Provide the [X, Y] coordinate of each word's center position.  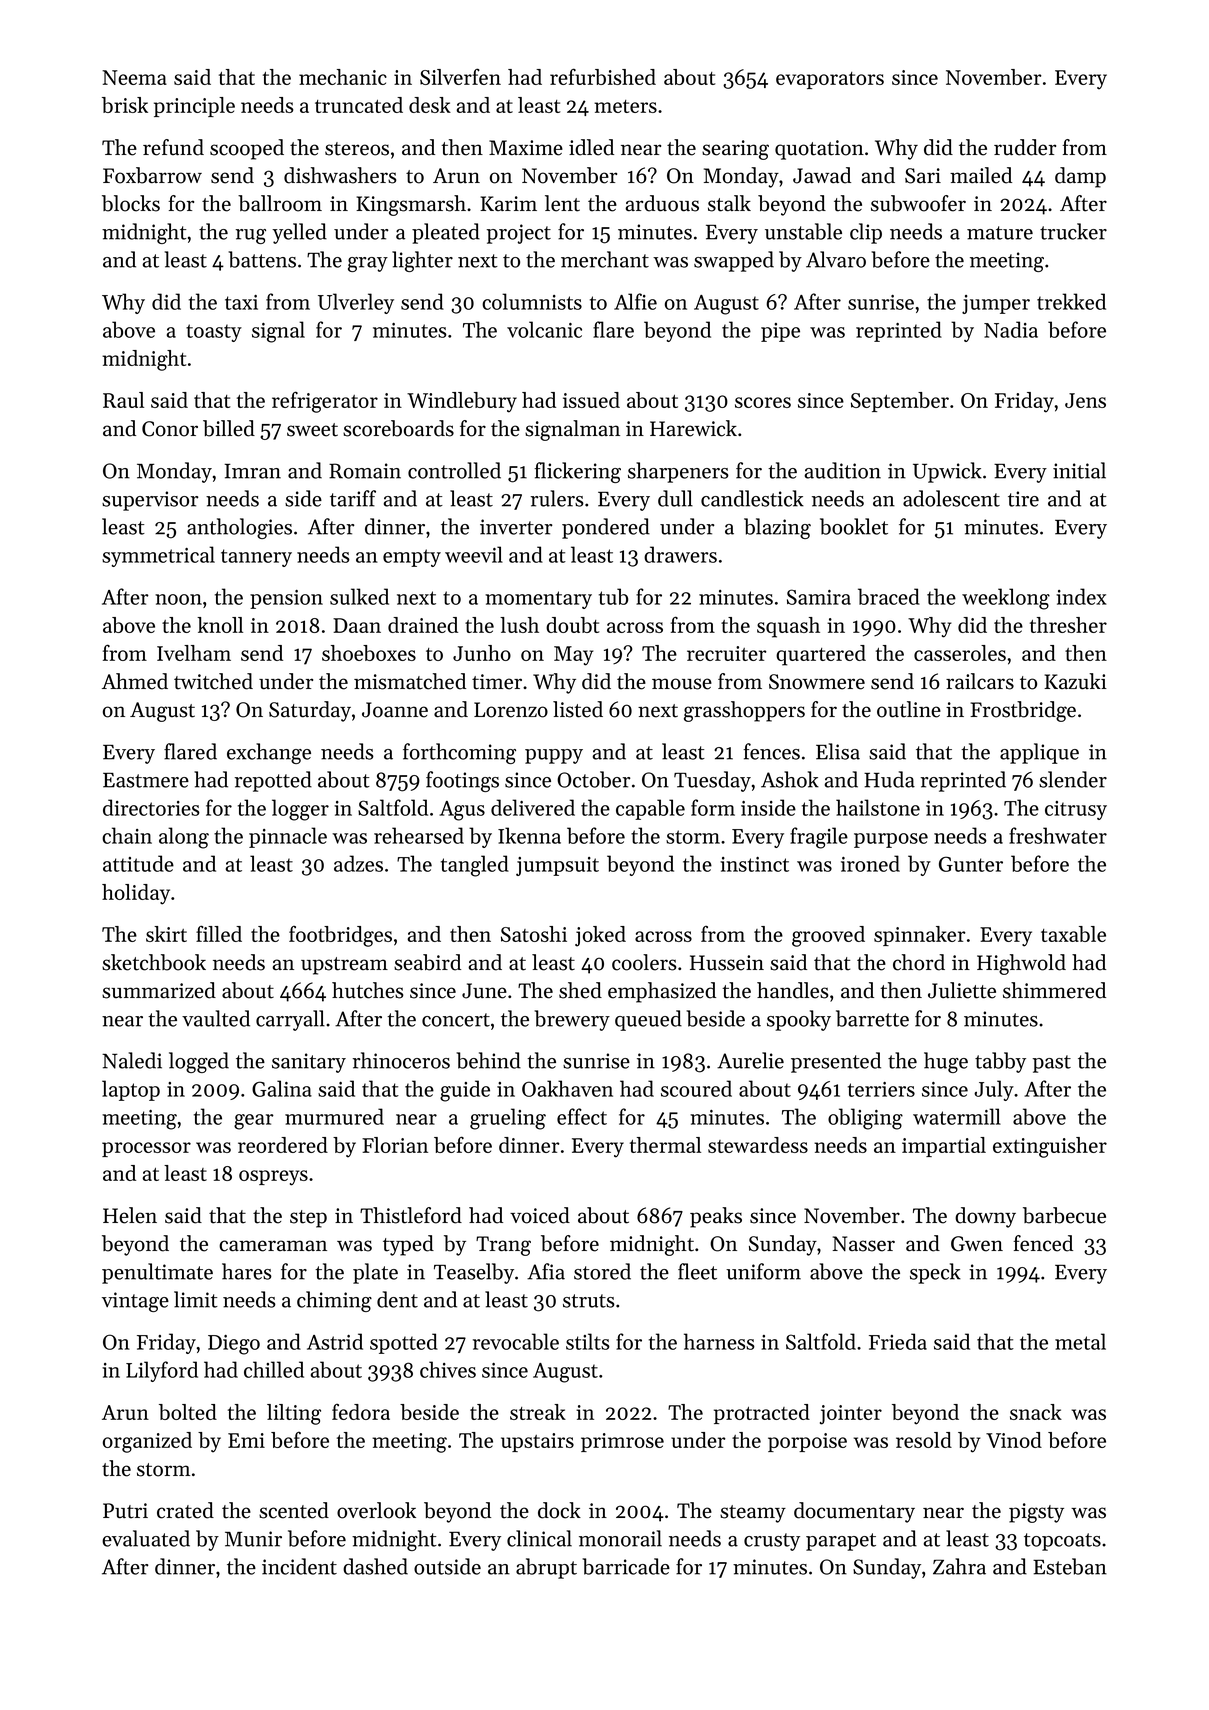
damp [1080, 177]
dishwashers [340, 175]
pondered [606, 528]
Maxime [526, 148]
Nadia [1011, 329]
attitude [138, 863]
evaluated [146, 1538]
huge [946, 1062]
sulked [359, 596]
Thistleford [411, 1215]
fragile [819, 838]
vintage [135, 1302]
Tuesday [712, 781]
